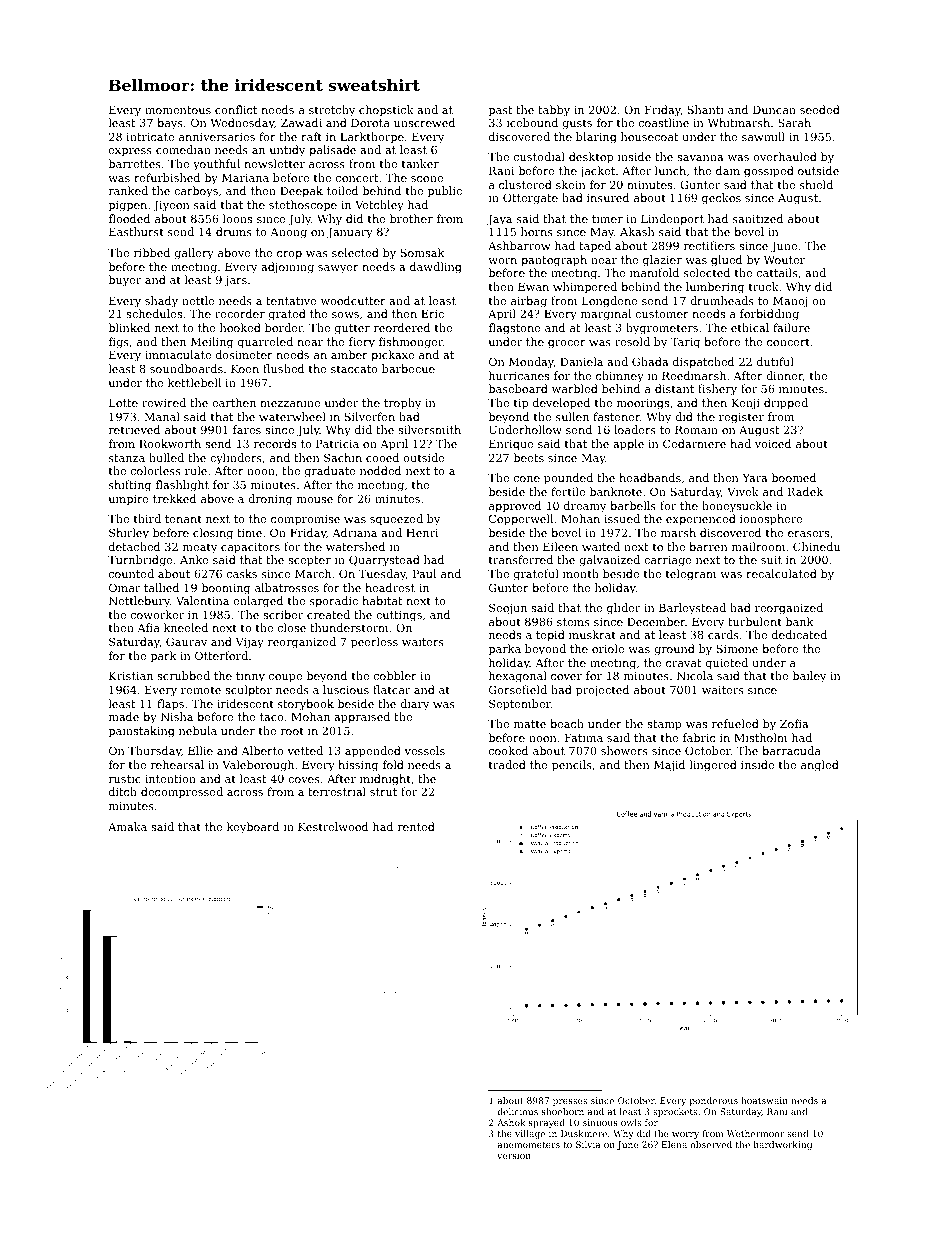  I want to click on past, so click(500, 111).
